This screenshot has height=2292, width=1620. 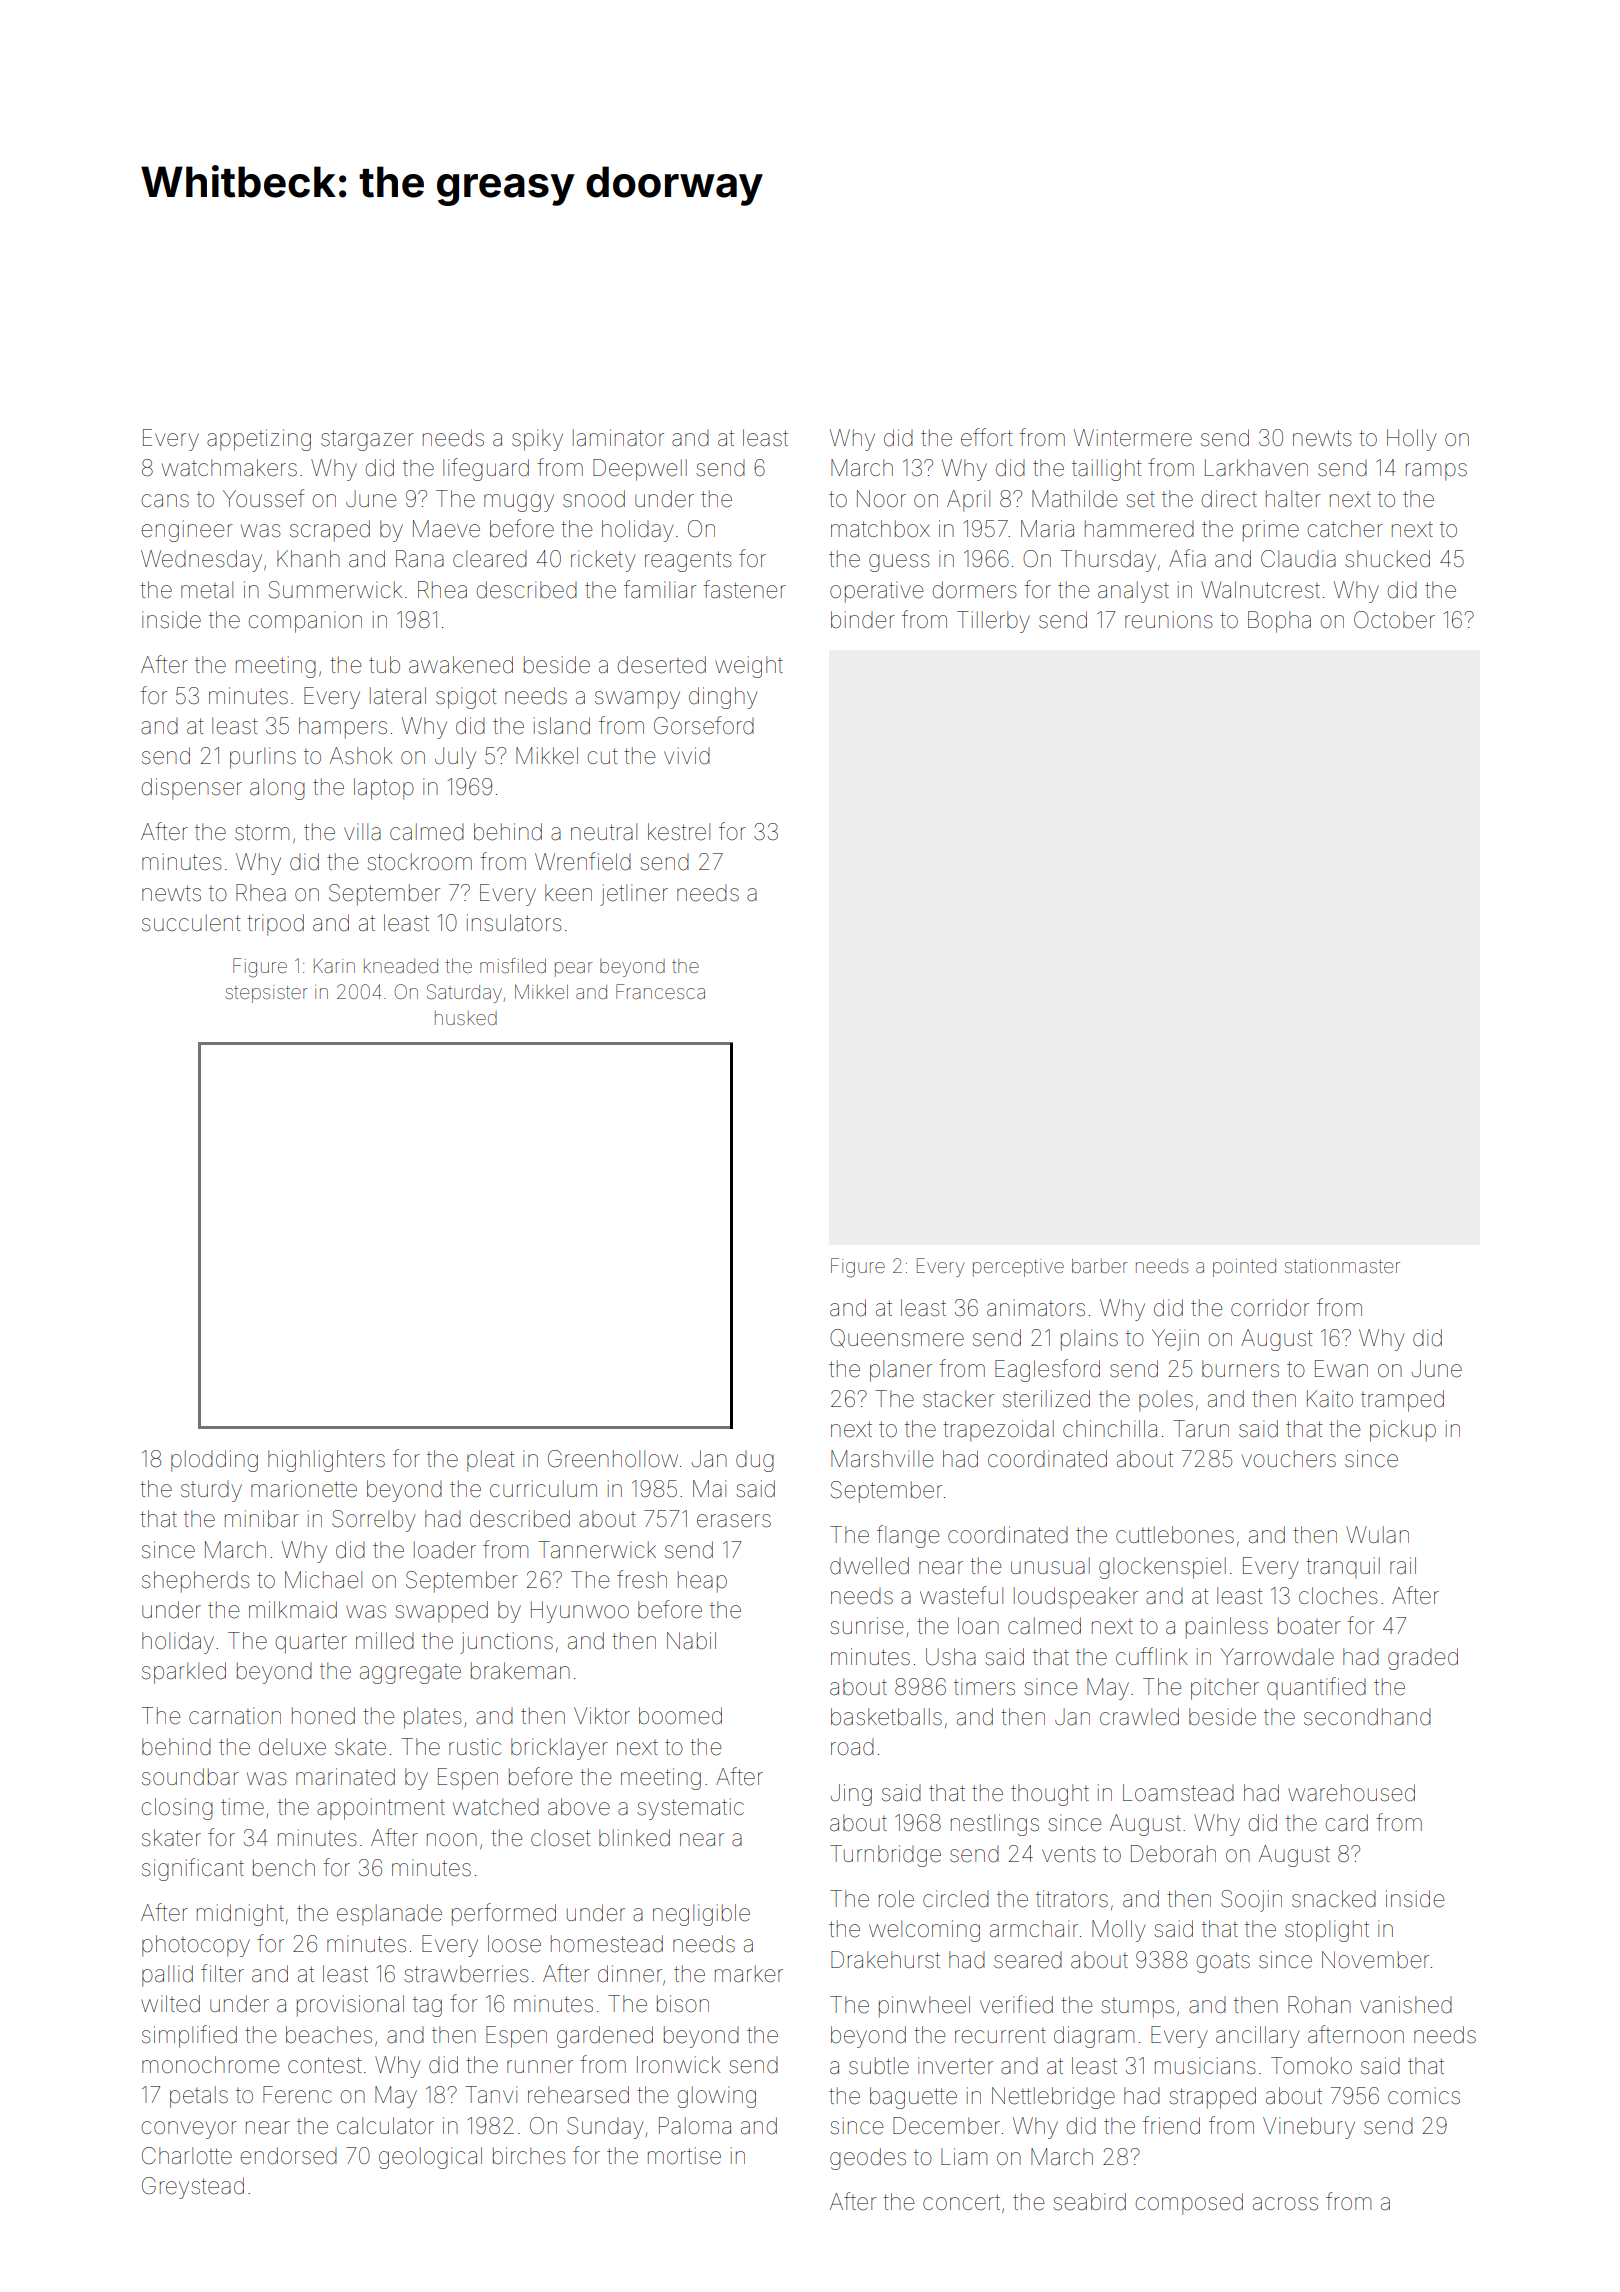 What do you see at coordinates (259, 440) in the screenshot?
I see `appetizing` at bounding box center [259, 440].
